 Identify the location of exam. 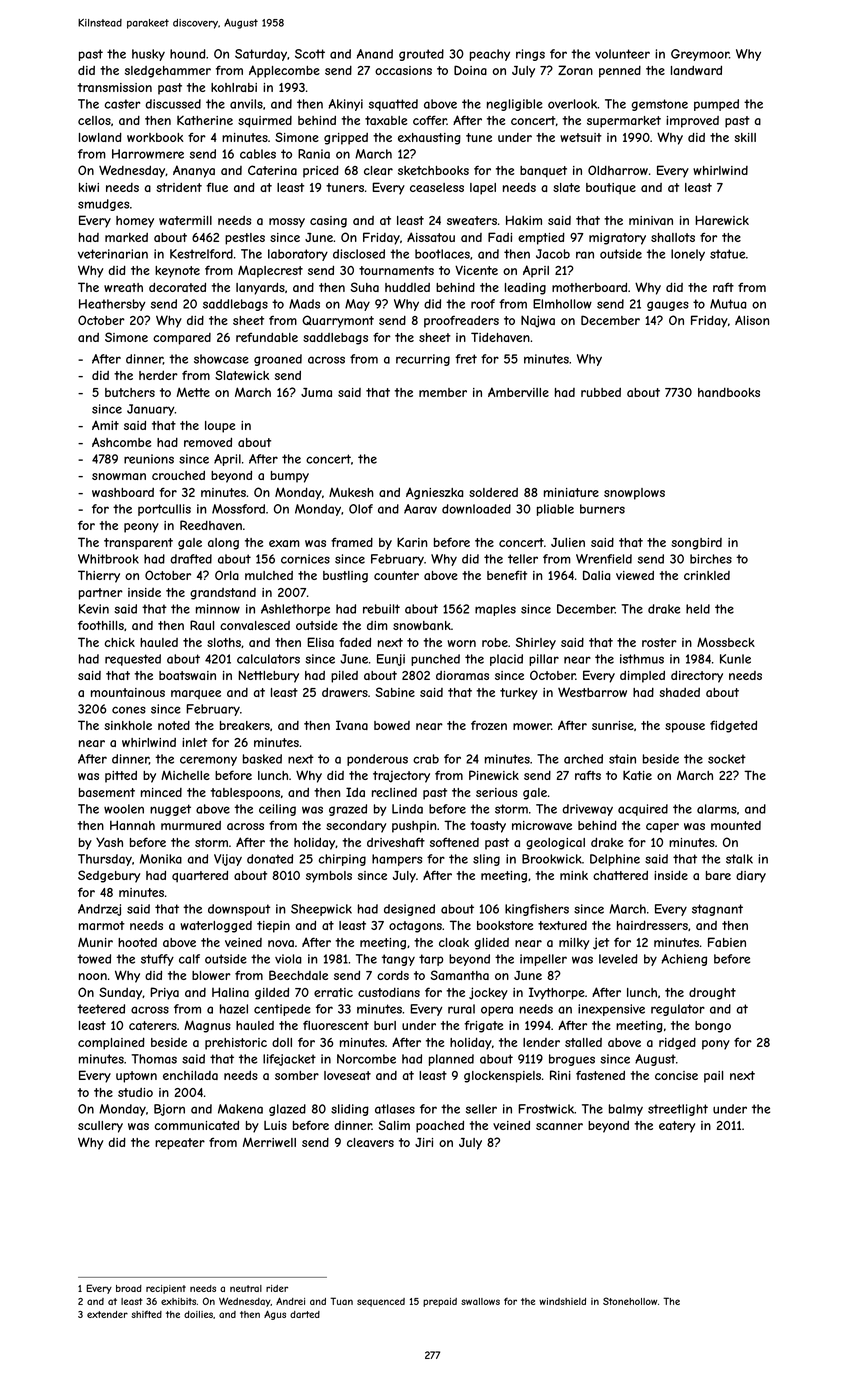
(284, 543).
